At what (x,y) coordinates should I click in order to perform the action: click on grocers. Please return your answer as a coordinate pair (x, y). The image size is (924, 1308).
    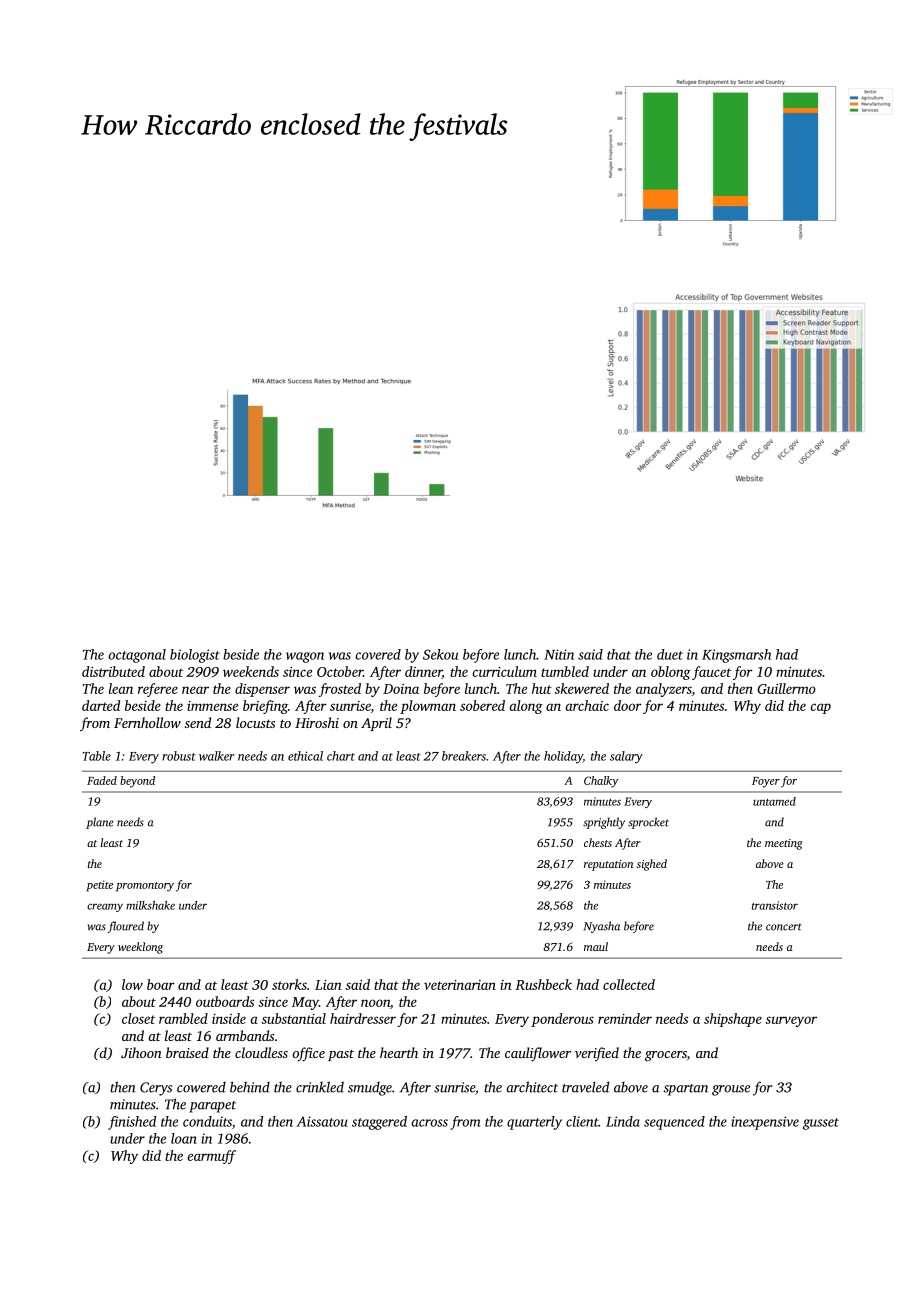
    Looking at the image, I should click on (666, 1056).
